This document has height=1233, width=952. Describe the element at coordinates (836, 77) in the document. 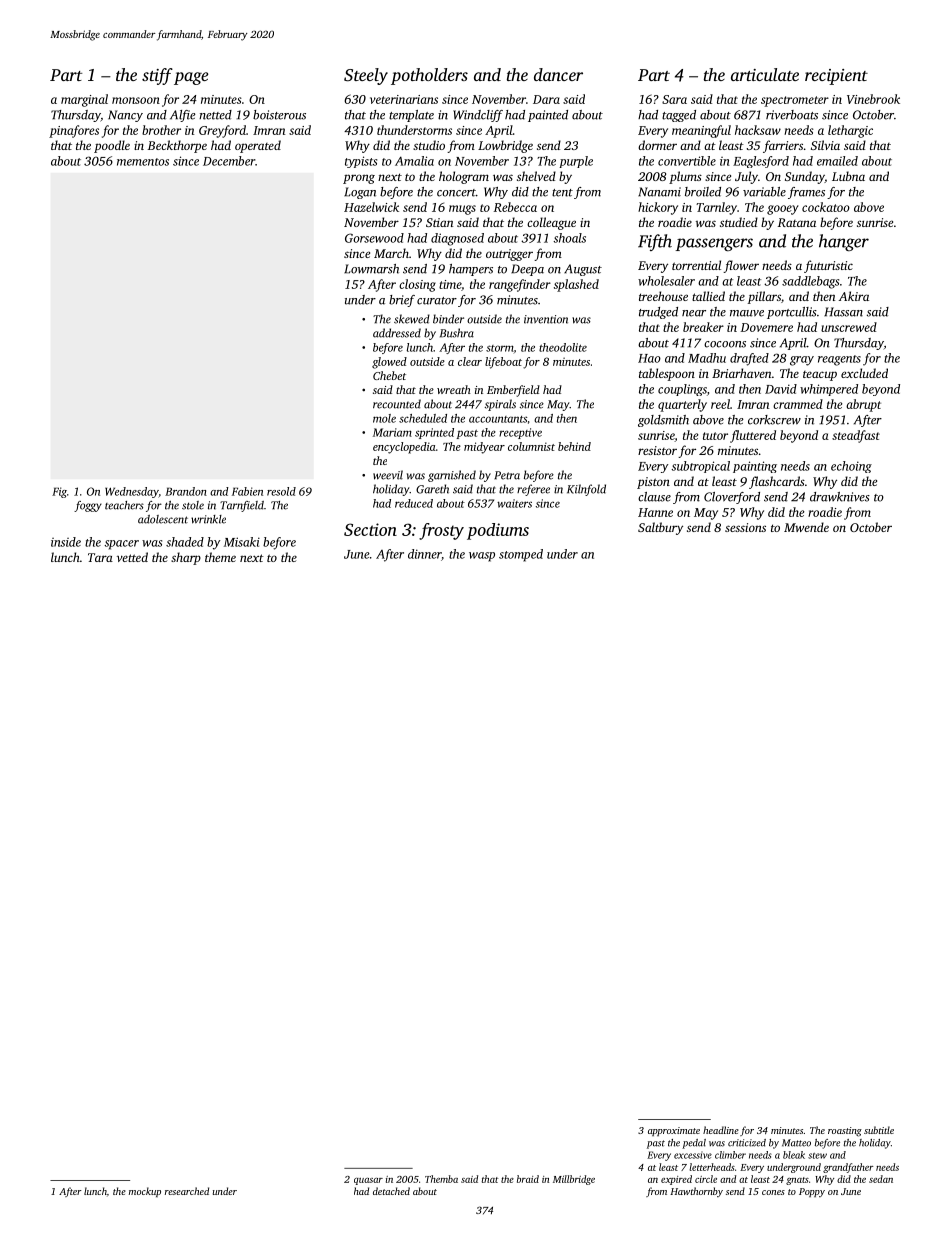

I see `recipient` at that location.
